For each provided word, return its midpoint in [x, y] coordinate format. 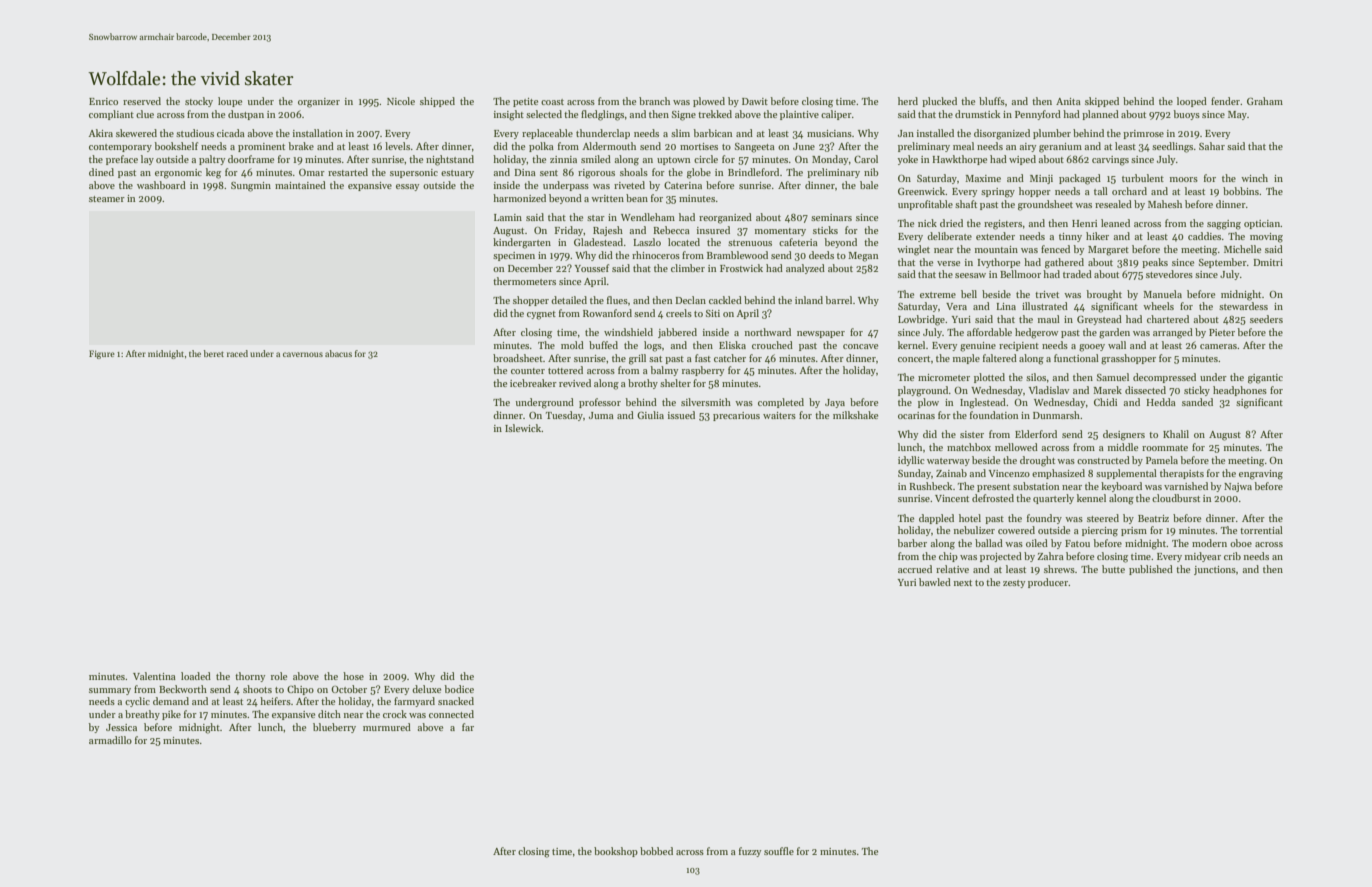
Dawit [755, 101]
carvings [1110, 161]
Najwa [1238, 487]
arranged [1173, 333]
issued [681, 415]
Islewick [523, 428]
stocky [199, 102]
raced [237, 353]
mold [572, 345]
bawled [935, 582]
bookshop [616, 852]
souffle [779, 851]
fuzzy [750, 852]
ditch [329, 714]
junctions [1215, 570]
